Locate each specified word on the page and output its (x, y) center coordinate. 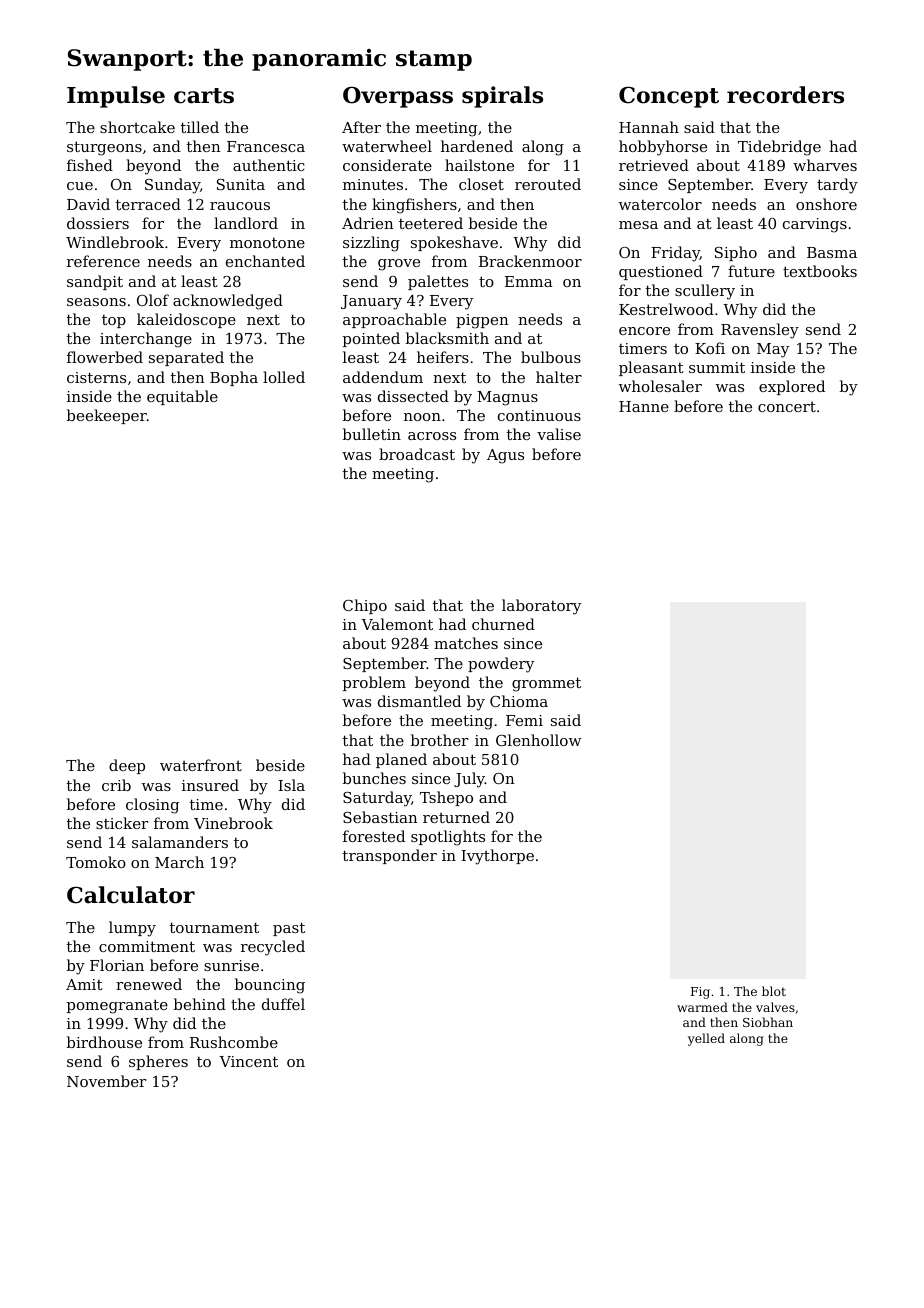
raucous (240, 206)
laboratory (541, 607)
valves (775, 1007)
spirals (502, 97)
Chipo (365, 606)
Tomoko (96, 862)
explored (792, 387)
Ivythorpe (497, 857)
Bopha (234, 378)
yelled (706, 1039)
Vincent (248, 1061)
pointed (371, 339)
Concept (669, 97)
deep (127, 766)
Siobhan (768, 1022)
